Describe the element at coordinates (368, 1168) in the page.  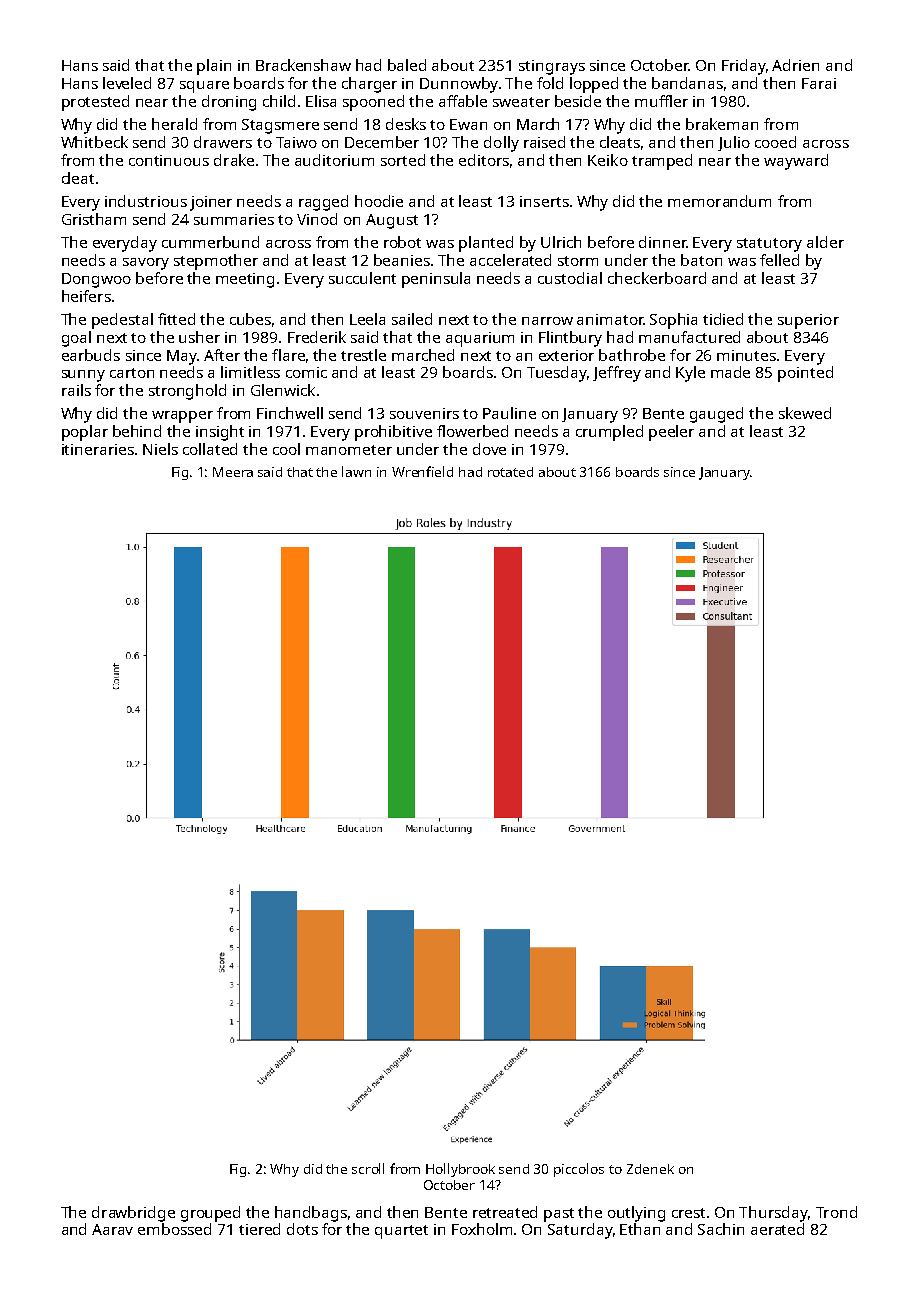
I see `scroll` at that location.
